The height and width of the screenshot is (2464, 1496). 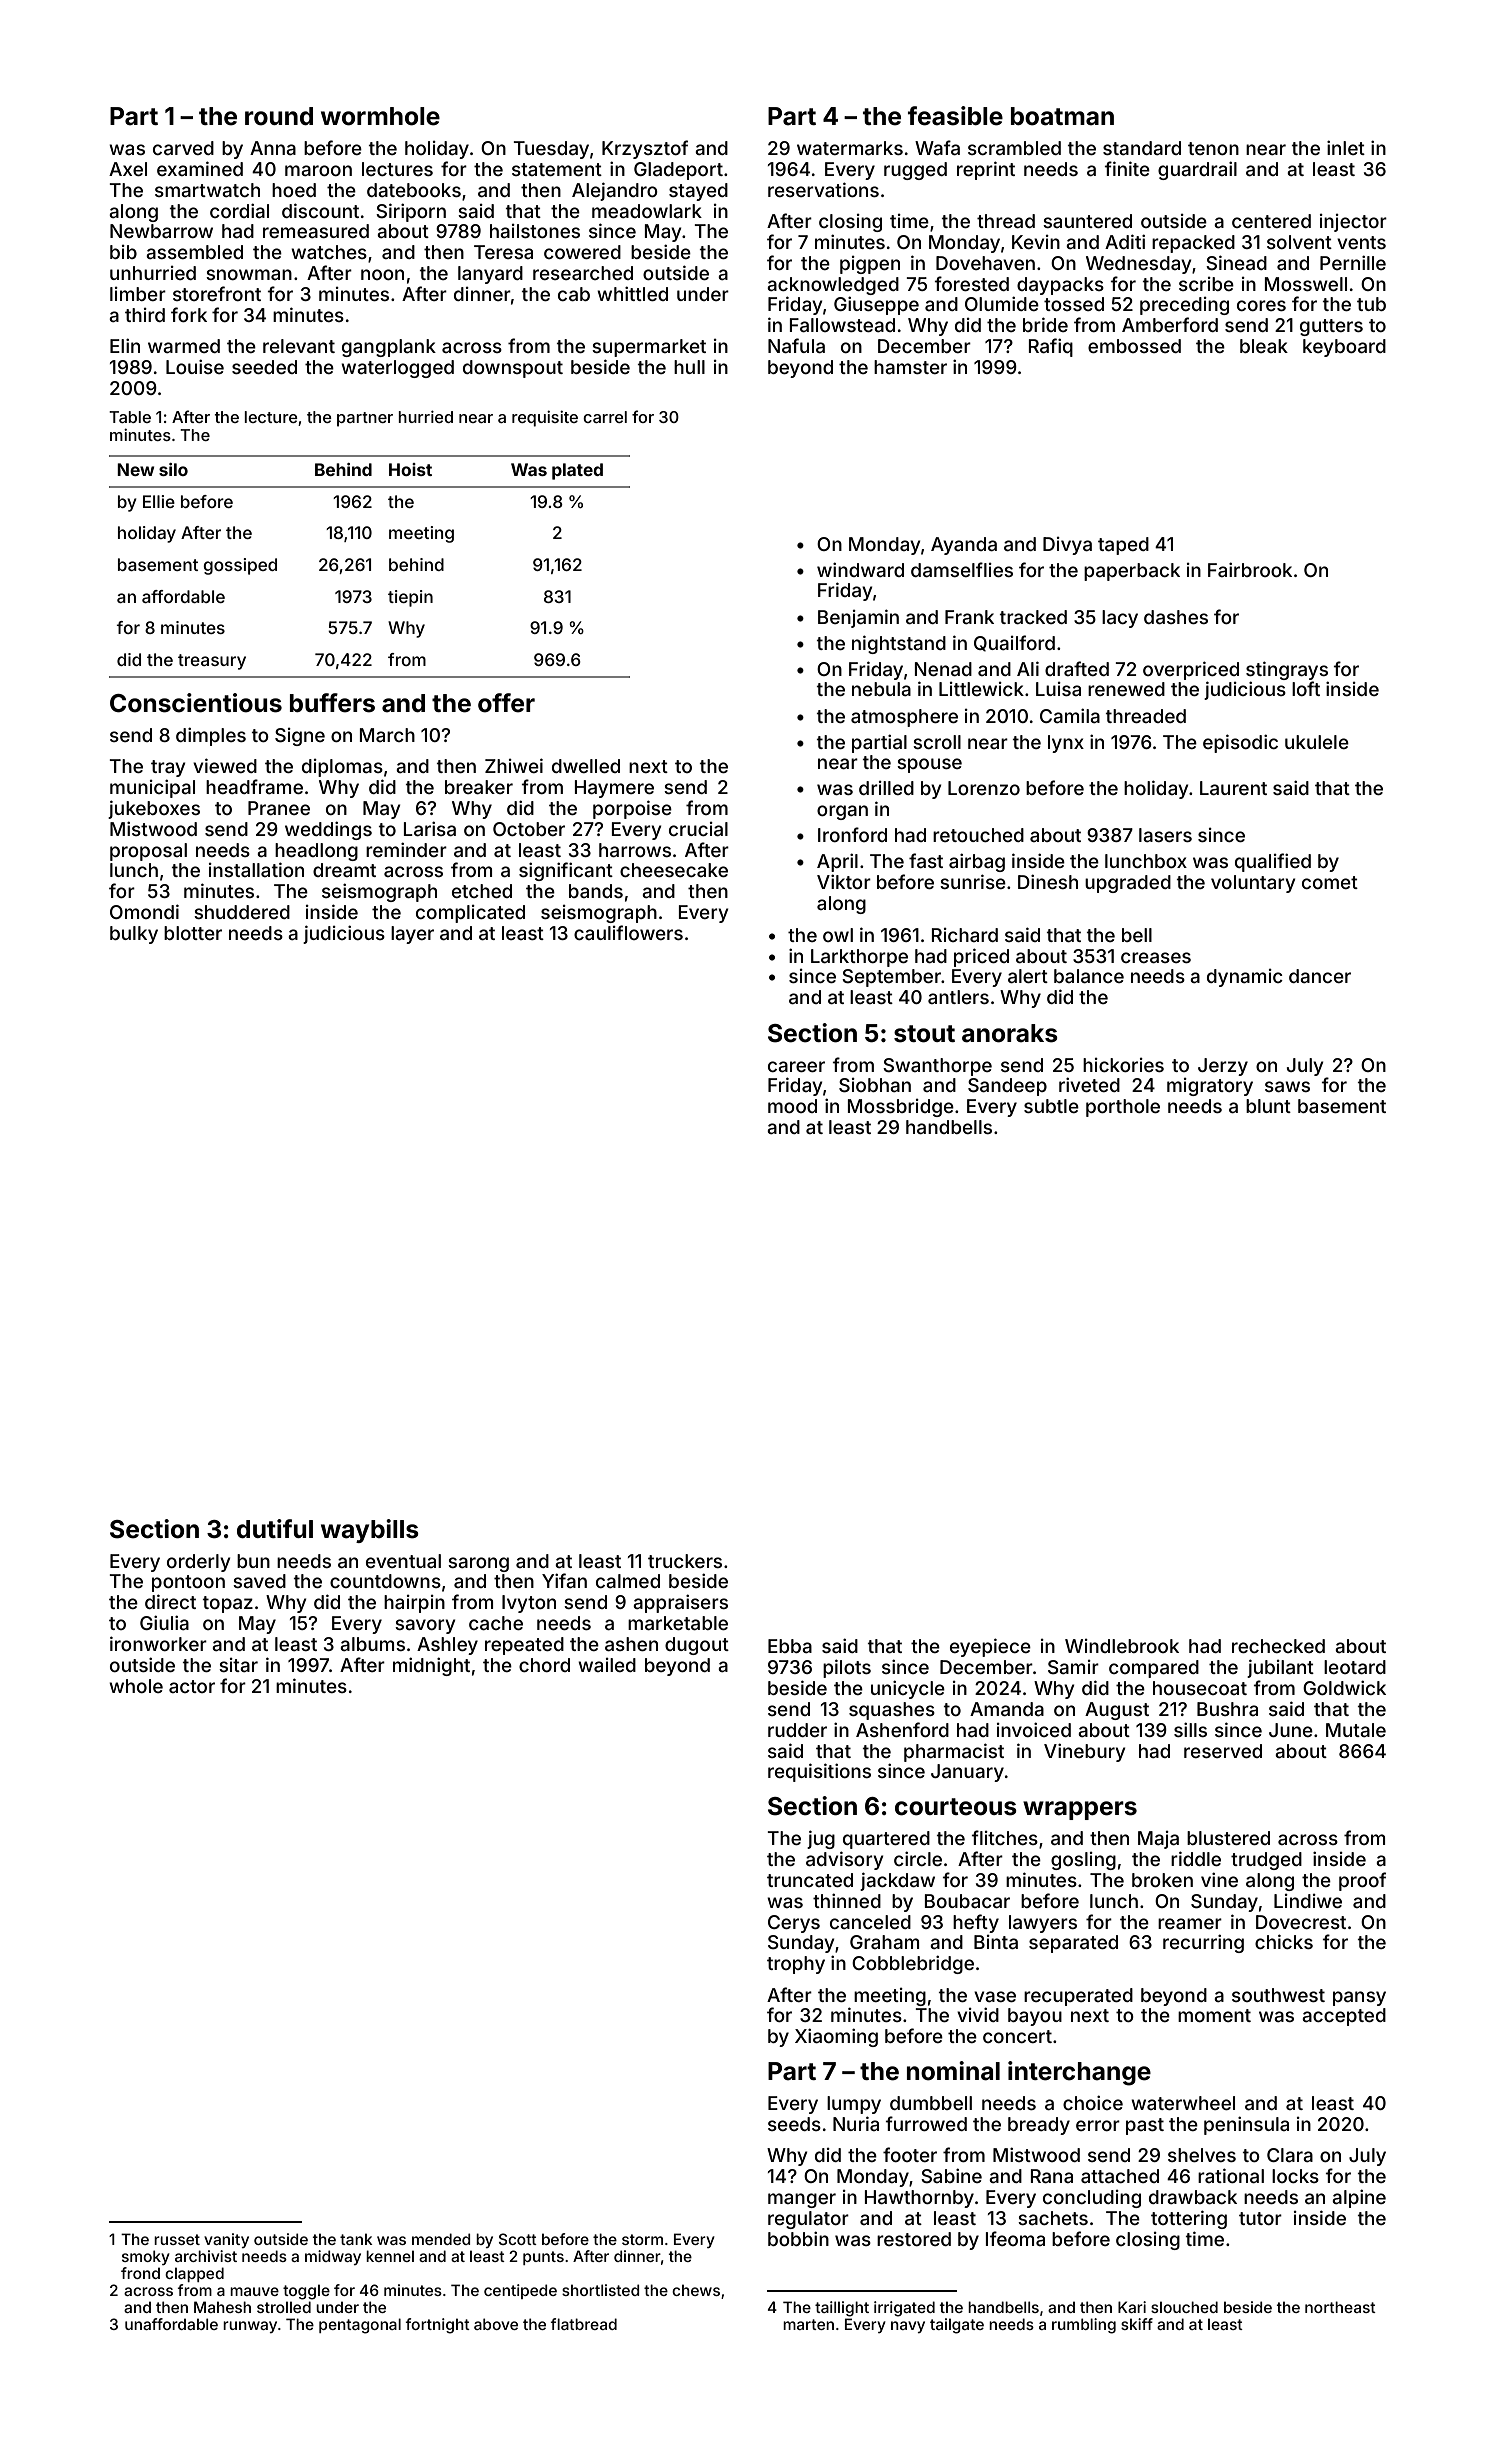 I want to click on round, so click(x=279, y=116).
